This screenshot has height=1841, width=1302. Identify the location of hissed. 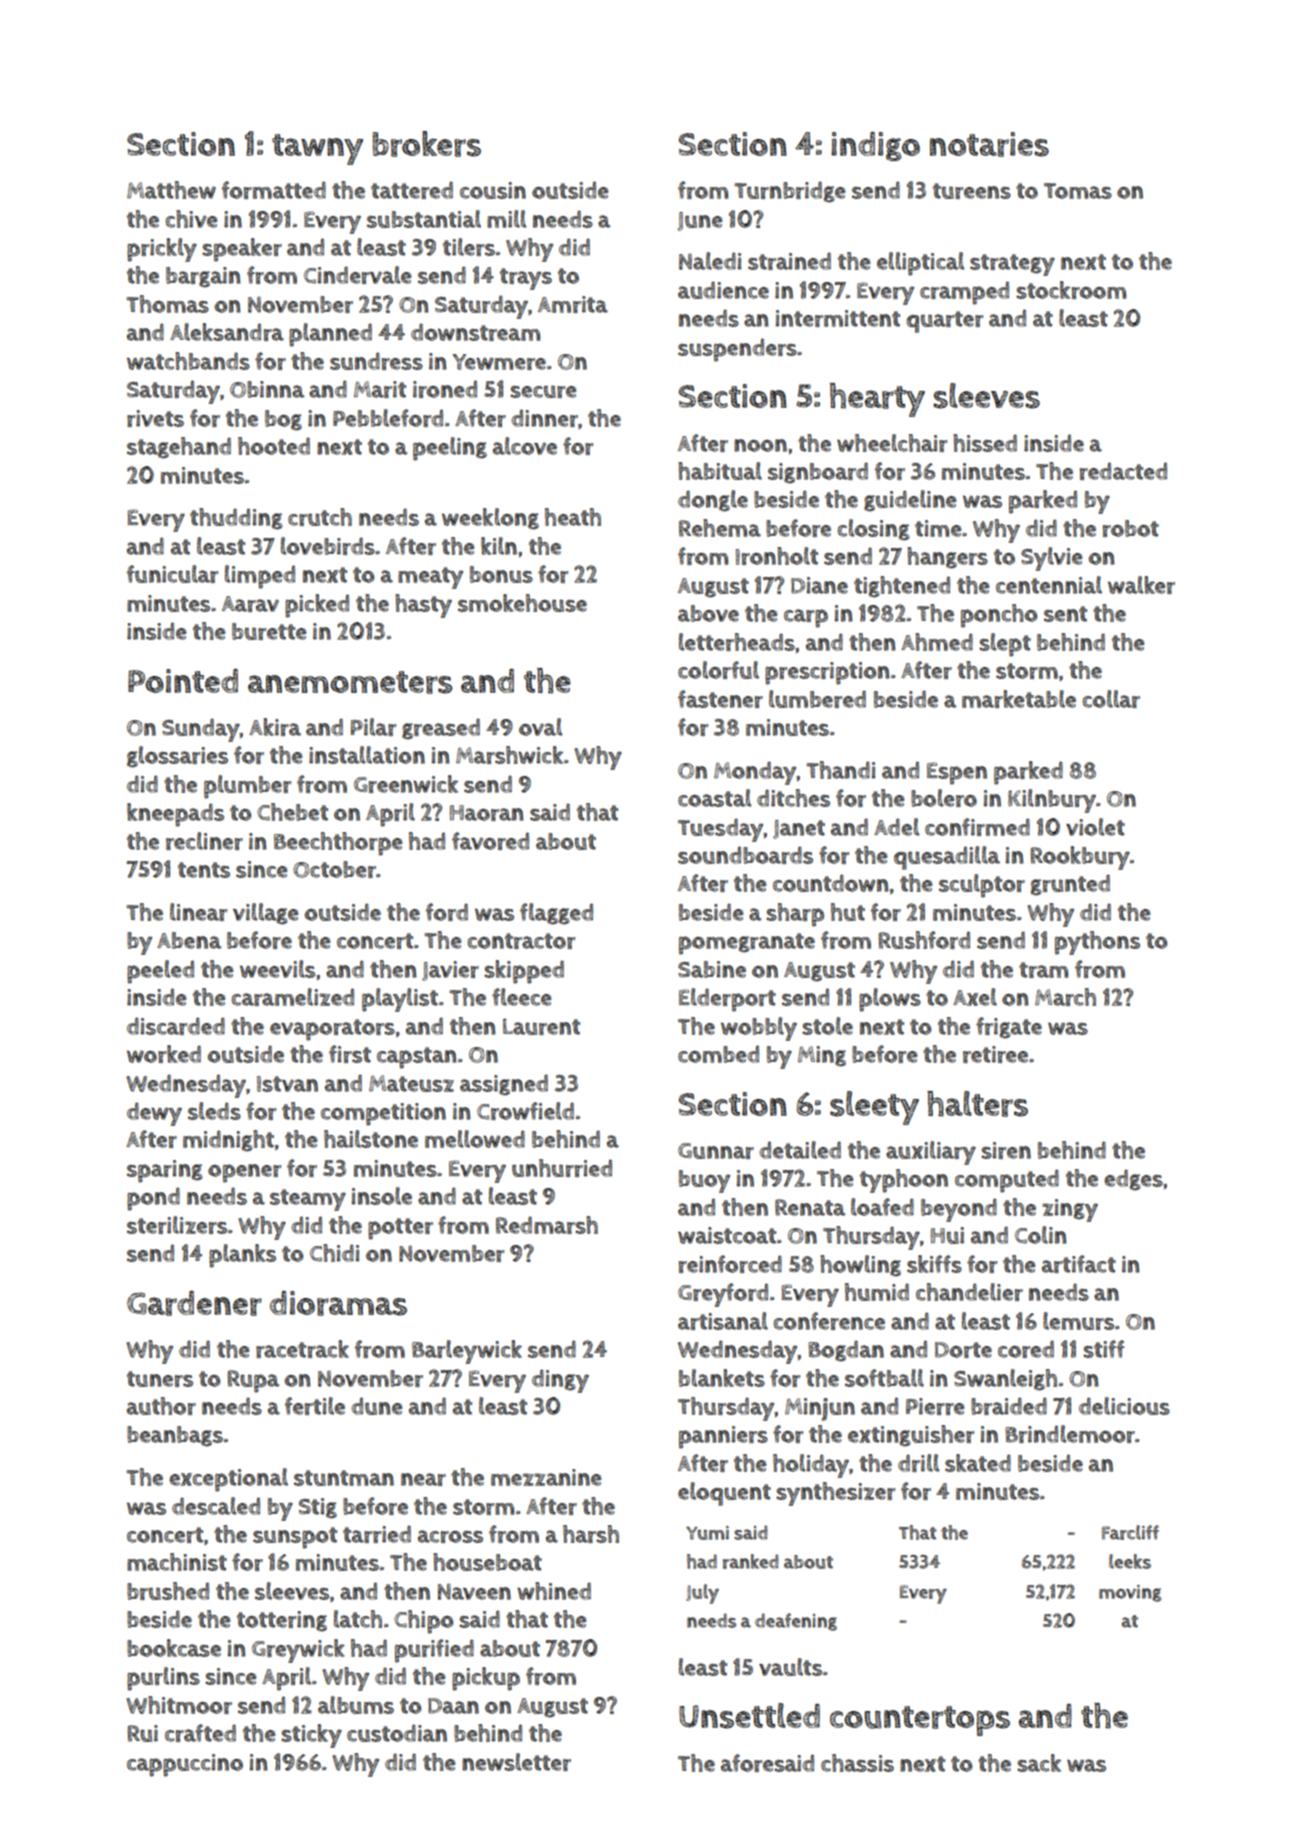
(985, 443).
